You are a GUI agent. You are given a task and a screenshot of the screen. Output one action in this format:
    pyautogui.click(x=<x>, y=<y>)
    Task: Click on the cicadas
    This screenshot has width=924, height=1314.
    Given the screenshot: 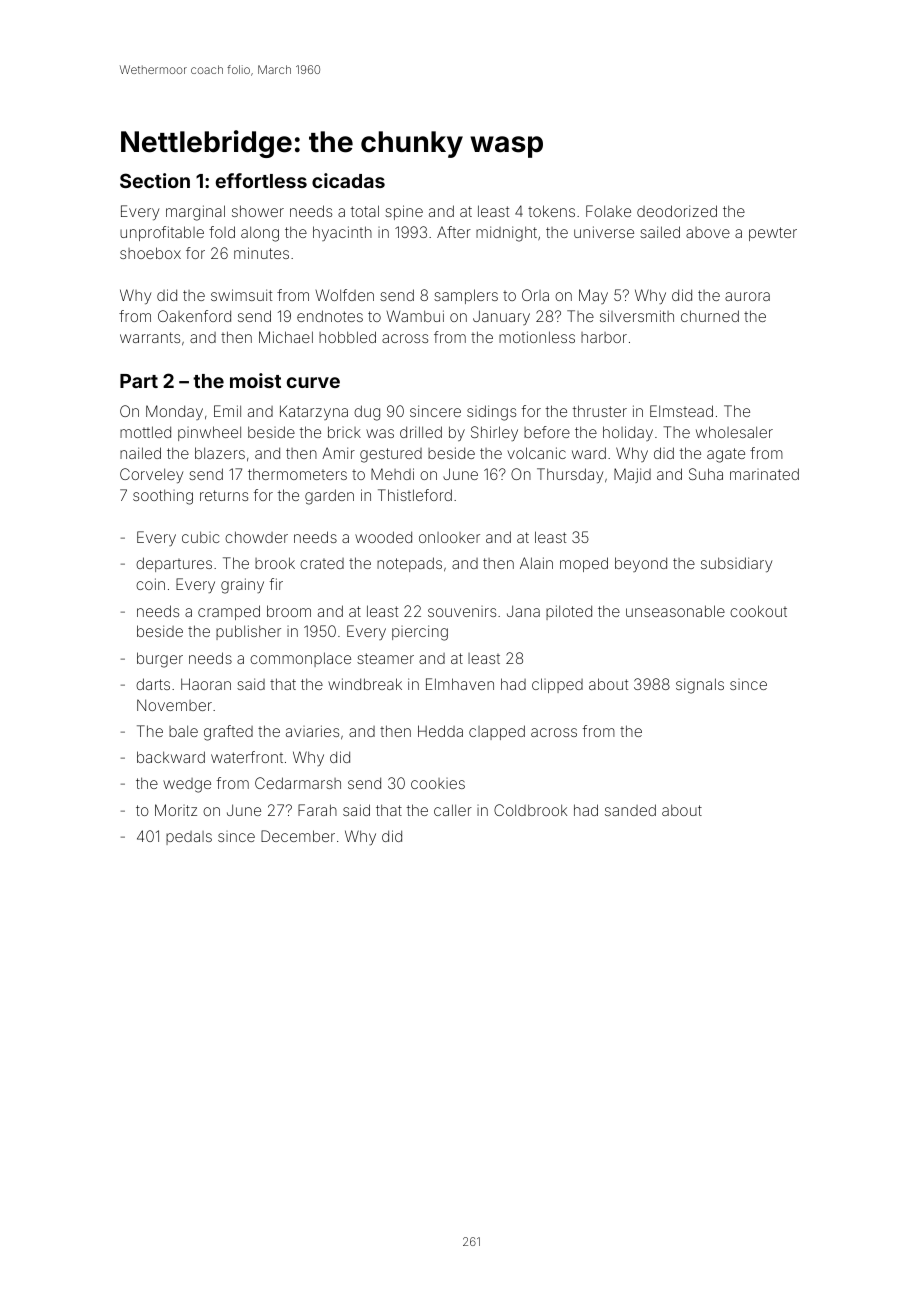 What is the action you would take?
    pyautogui.click(x=348, y=180)
